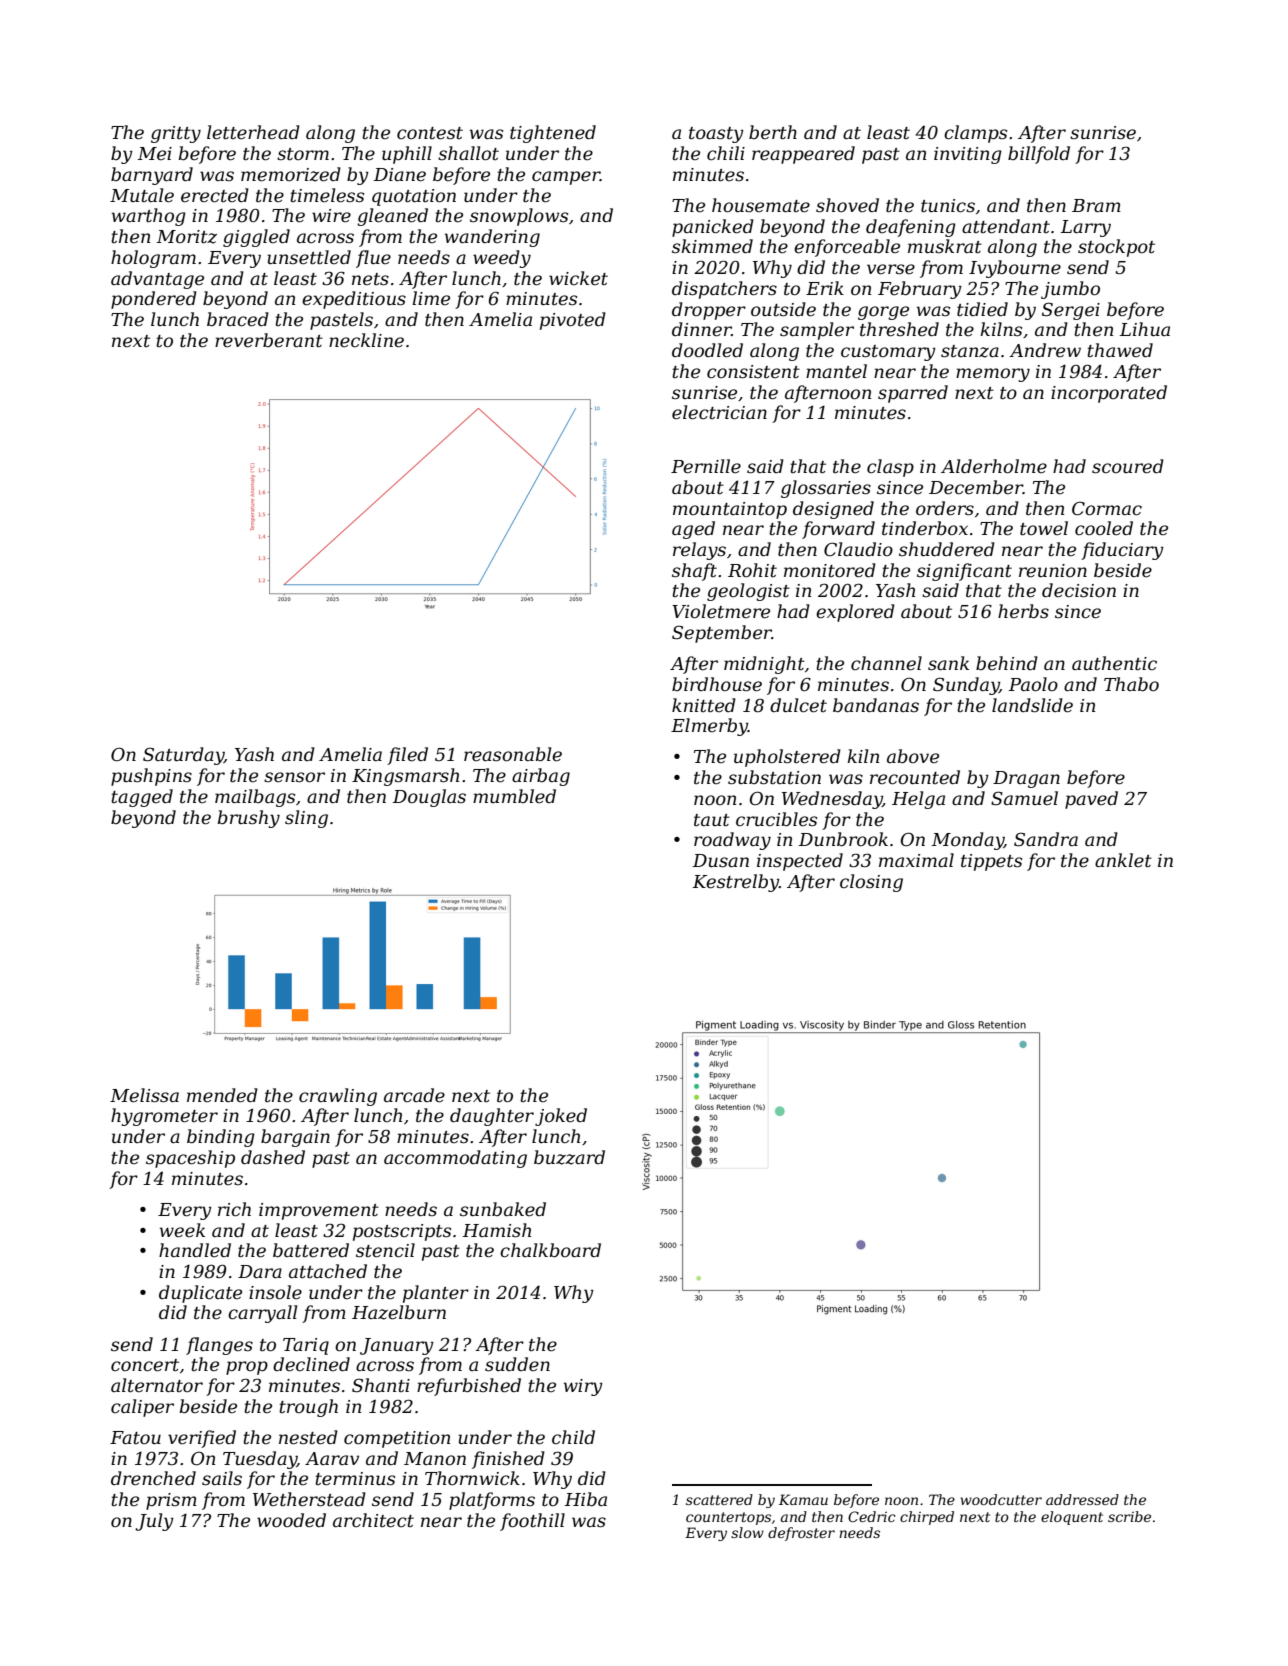 The width and height of the page is (1288, 1666). I want to click on reverberant, so click(269, 340).
